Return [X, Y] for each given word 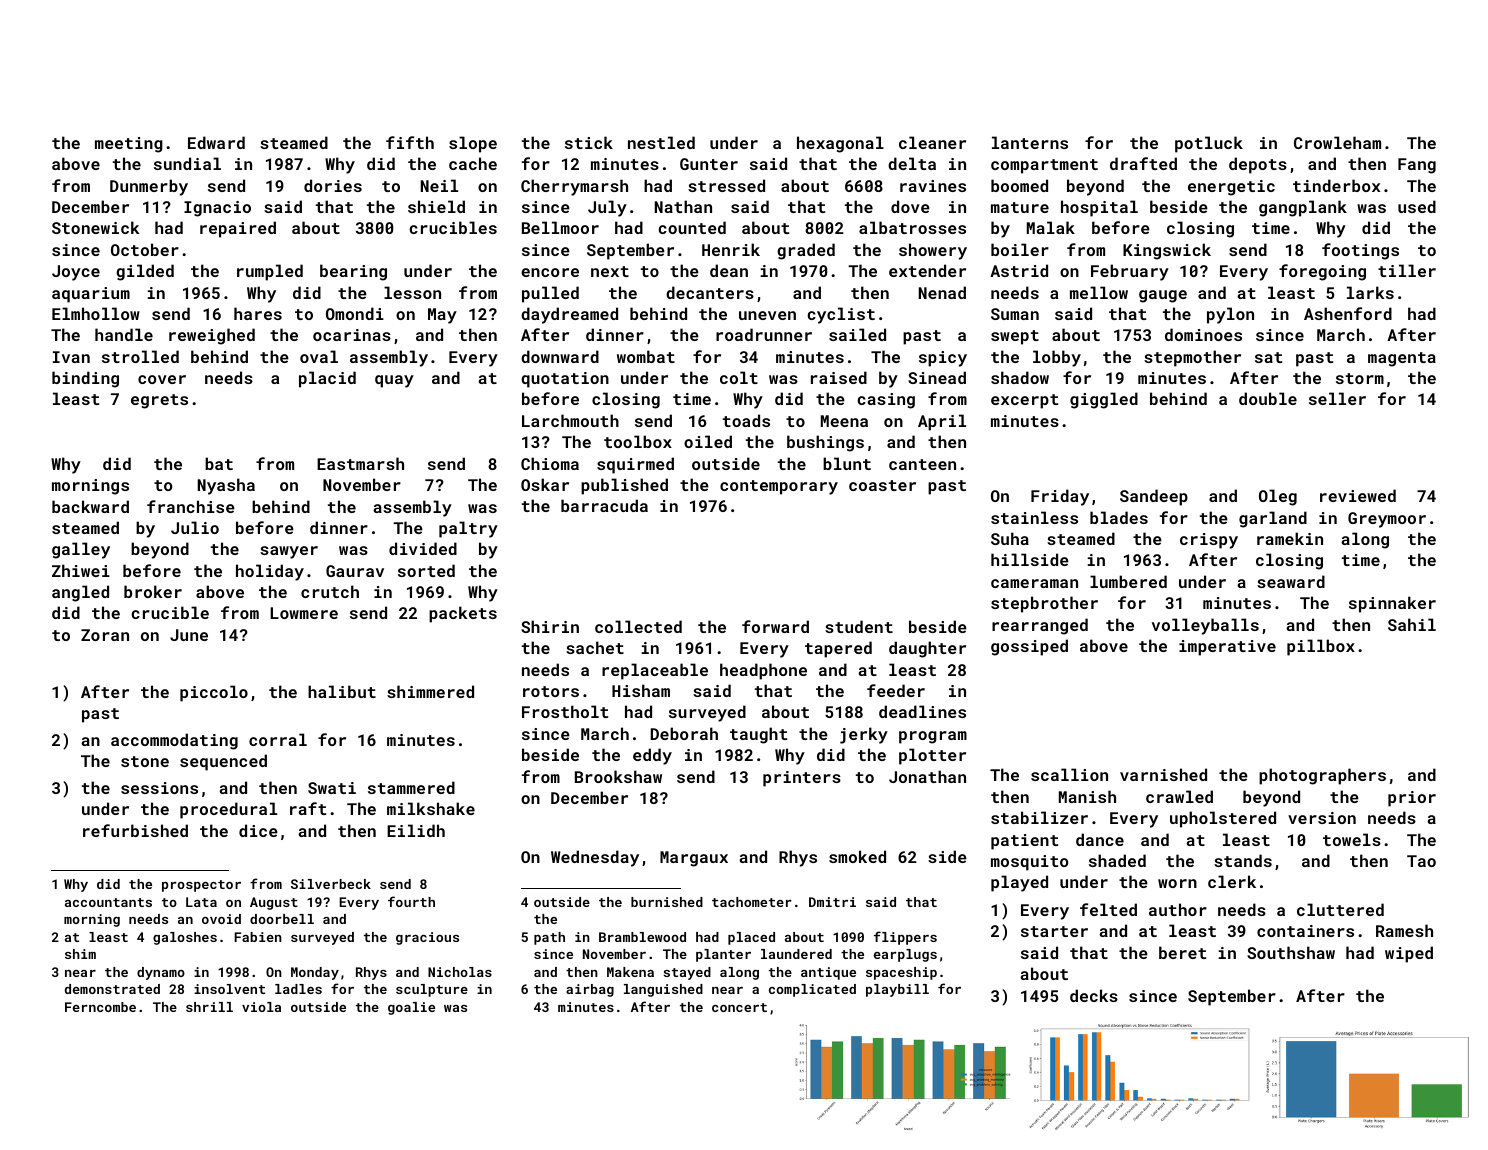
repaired [238, 229]
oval [319, 356]
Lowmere [304, 613]
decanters [710, 292]
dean [729, 270]
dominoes [1203, 334]
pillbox [1321, 647]
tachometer [752, 902]
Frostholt [565, 711]
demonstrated [112, 989]
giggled [1104, 400]
